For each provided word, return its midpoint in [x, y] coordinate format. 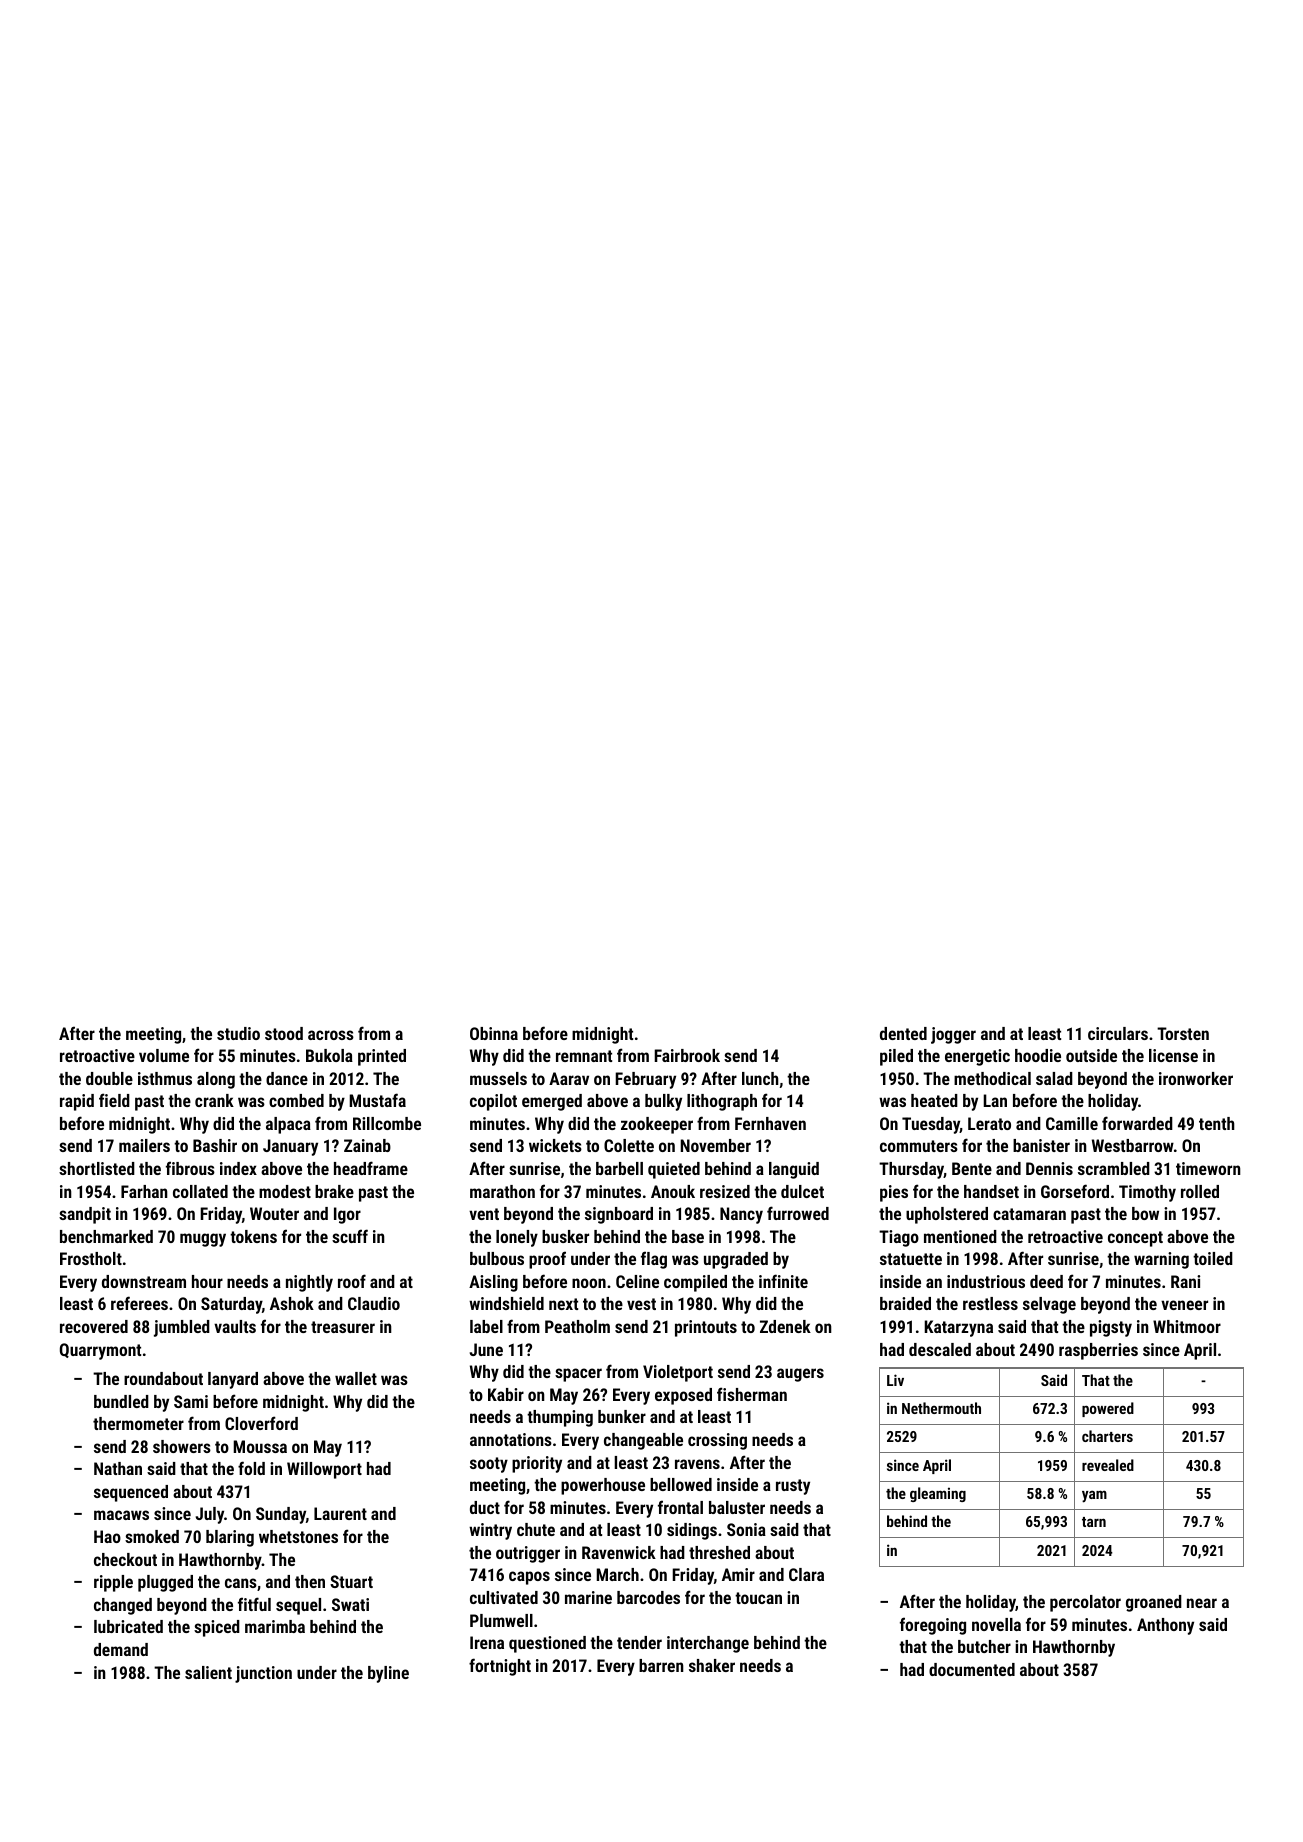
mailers [144, 1145]
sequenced [131, 1493]
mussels [498, 1078]
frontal [680, 1507]
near [1202, 1603]
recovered [94, 1326]
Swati [350, 1604]
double [109, 1078]
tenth [1217, 1123]
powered [1108, 1409]
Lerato [989, 1123]
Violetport [678, 1373]
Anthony [1165, 1626]
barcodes [648, 1597]
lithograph [722, 1102]
